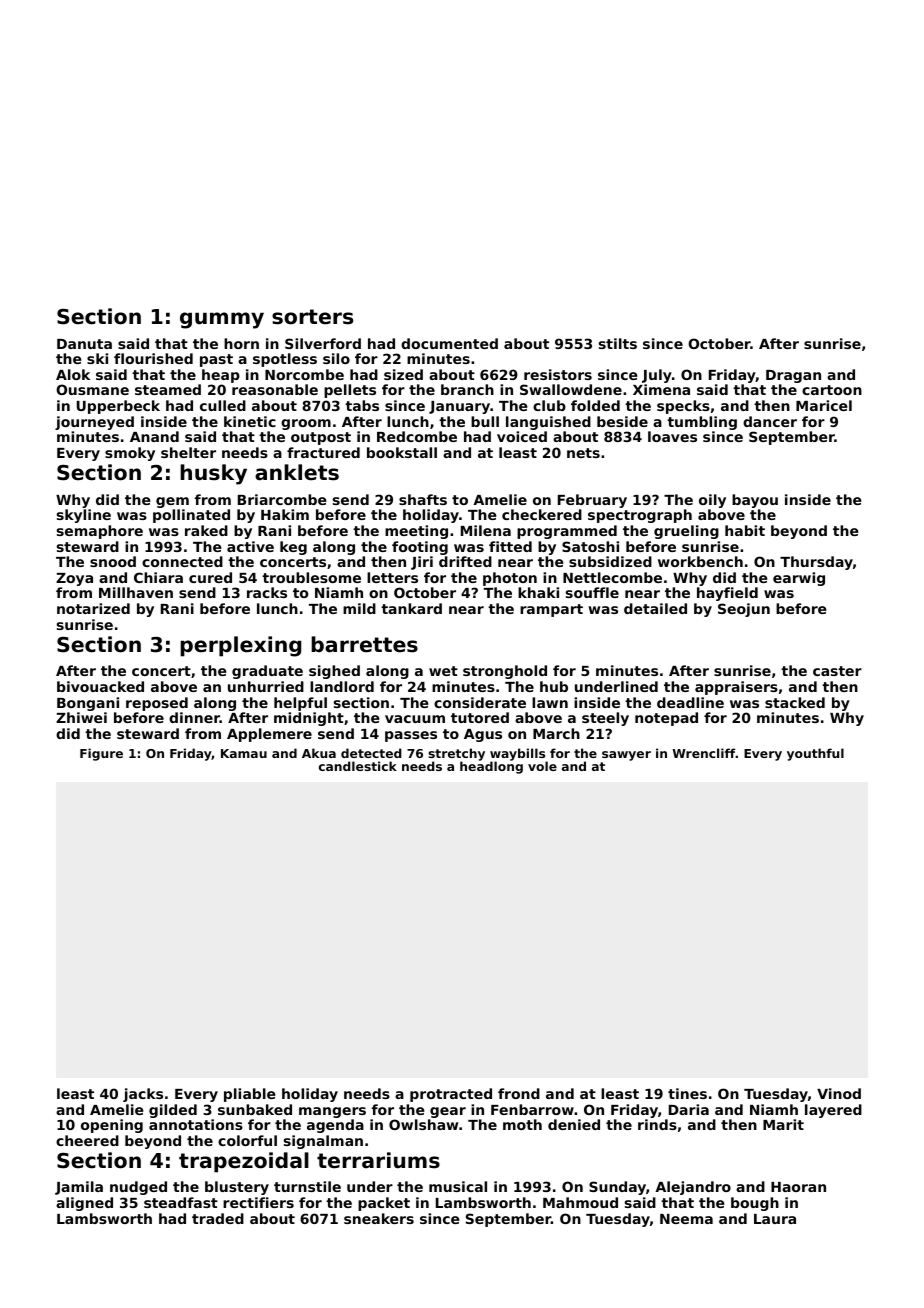 The height and width of the screenshot is (1308, 924). What do you see at coordinates (312, 317) in the screenshot?
I see `sorters` at bounding box center [312, 317].
